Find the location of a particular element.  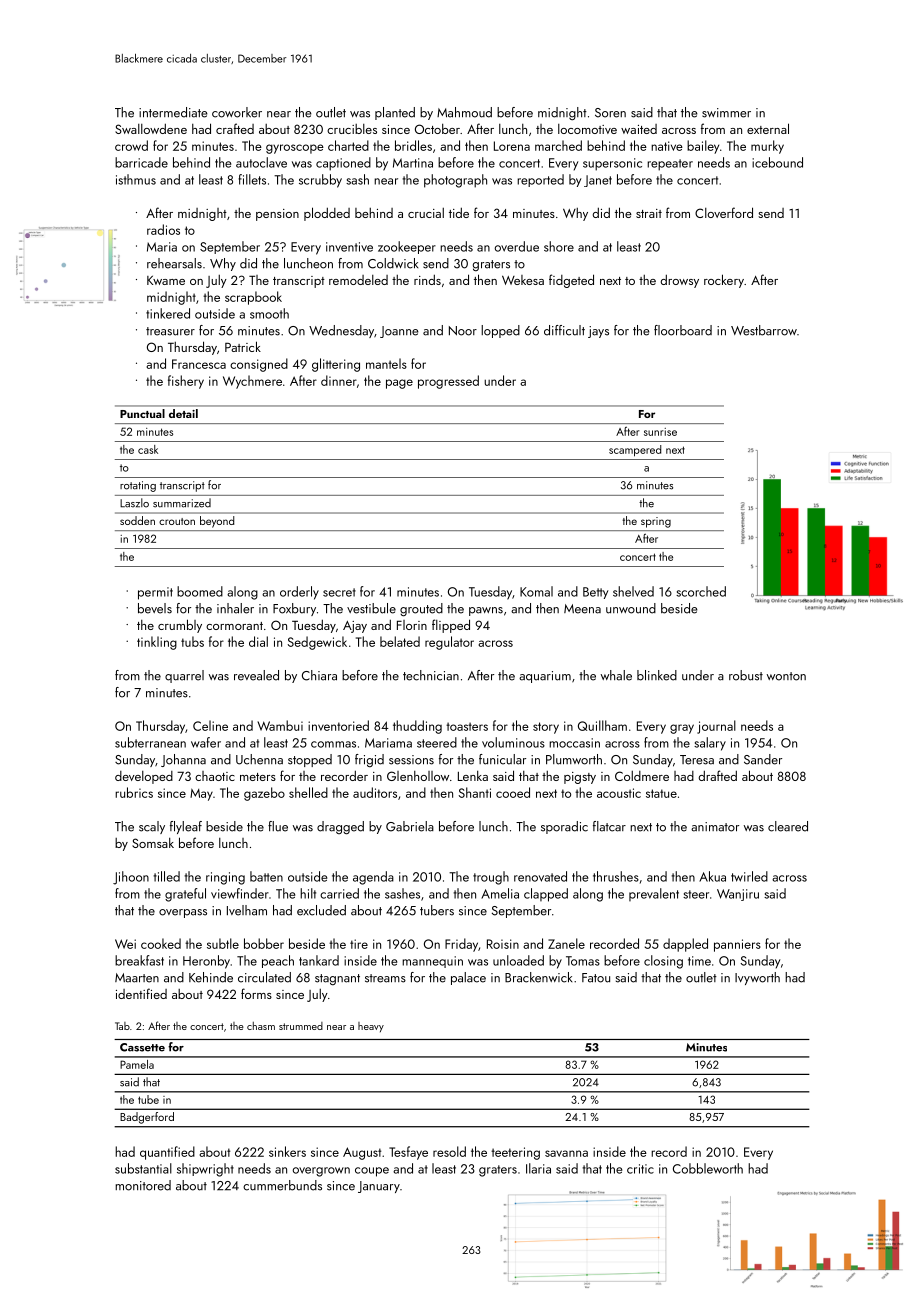

photograph is located at coordinates (455, 181).
